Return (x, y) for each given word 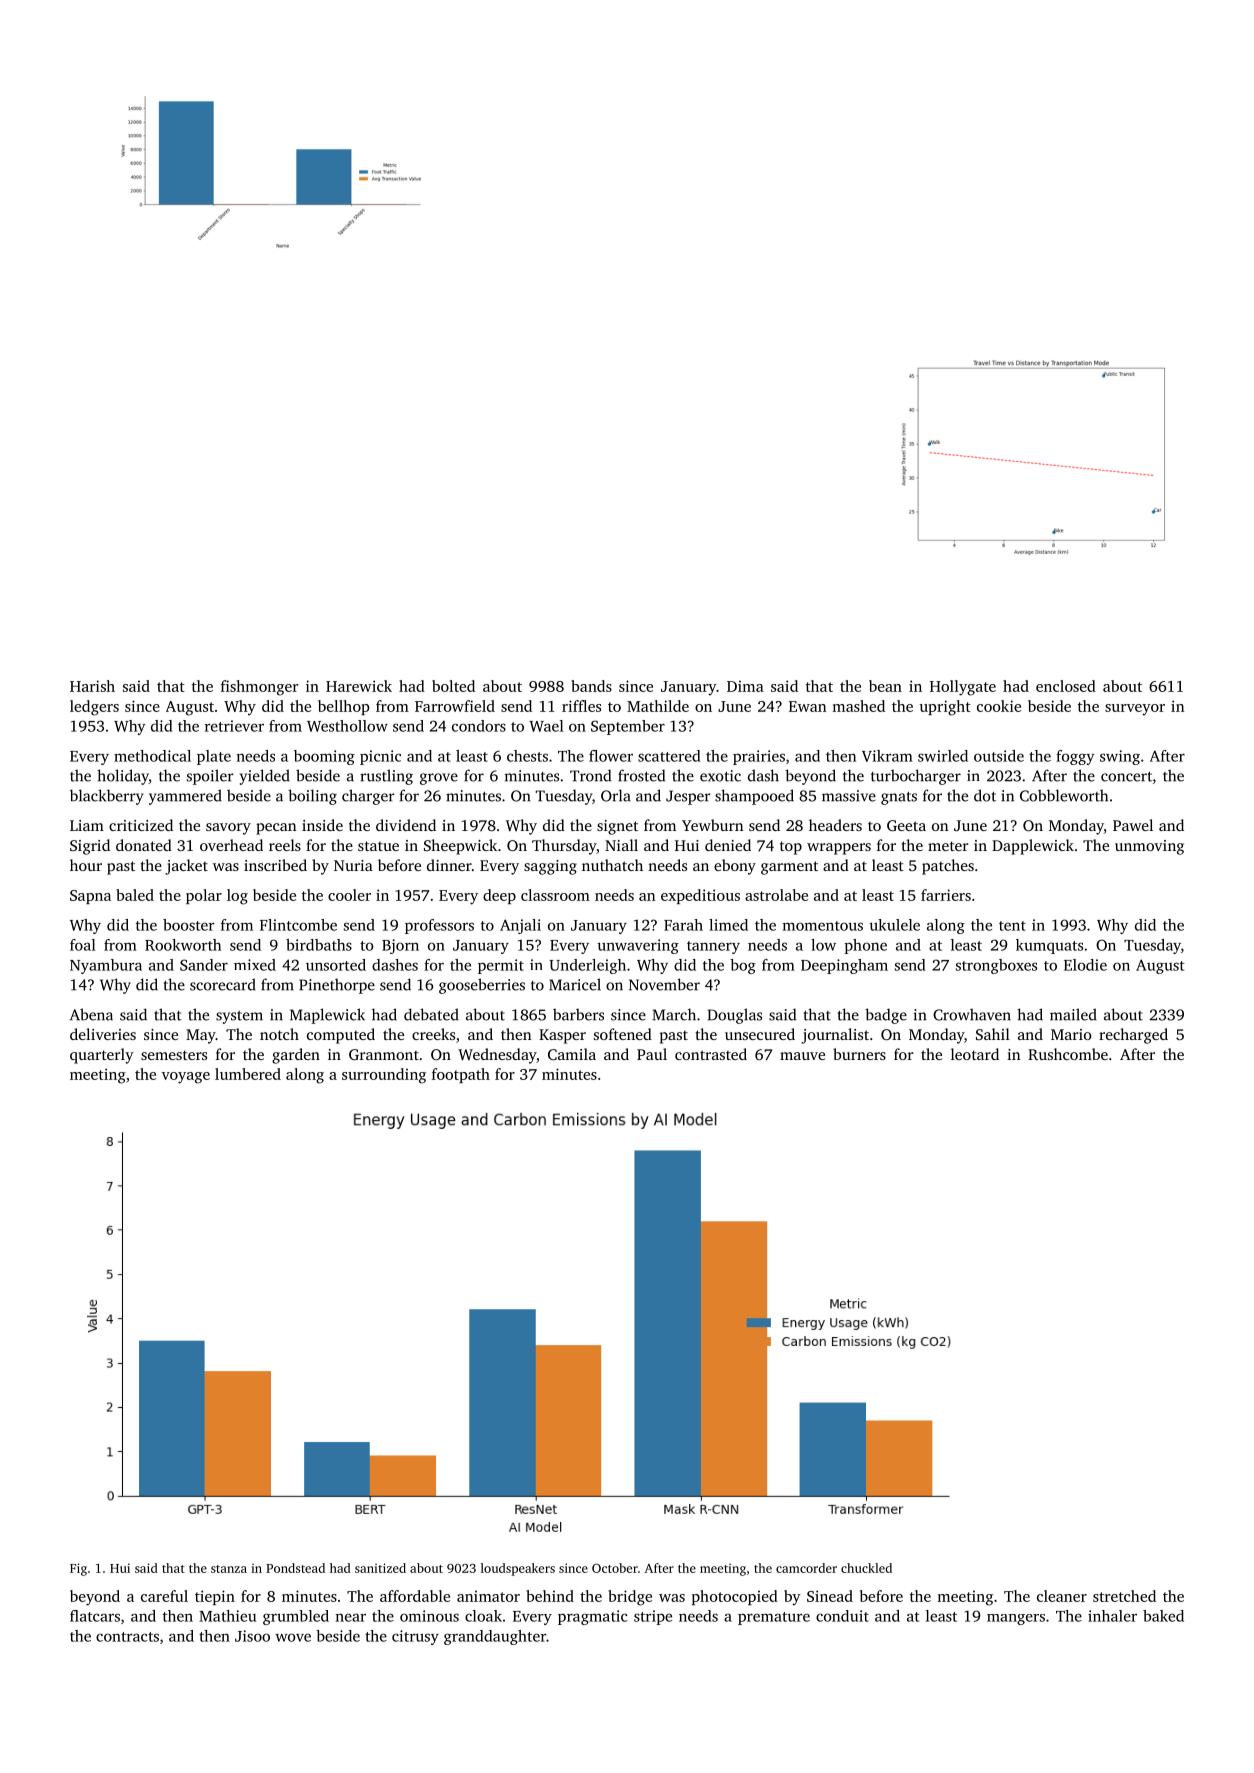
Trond (590, 775)
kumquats (1049, 946)
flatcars (95, 1616)
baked (1163, 1616)
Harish (92, 686)
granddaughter (495, 1637)
